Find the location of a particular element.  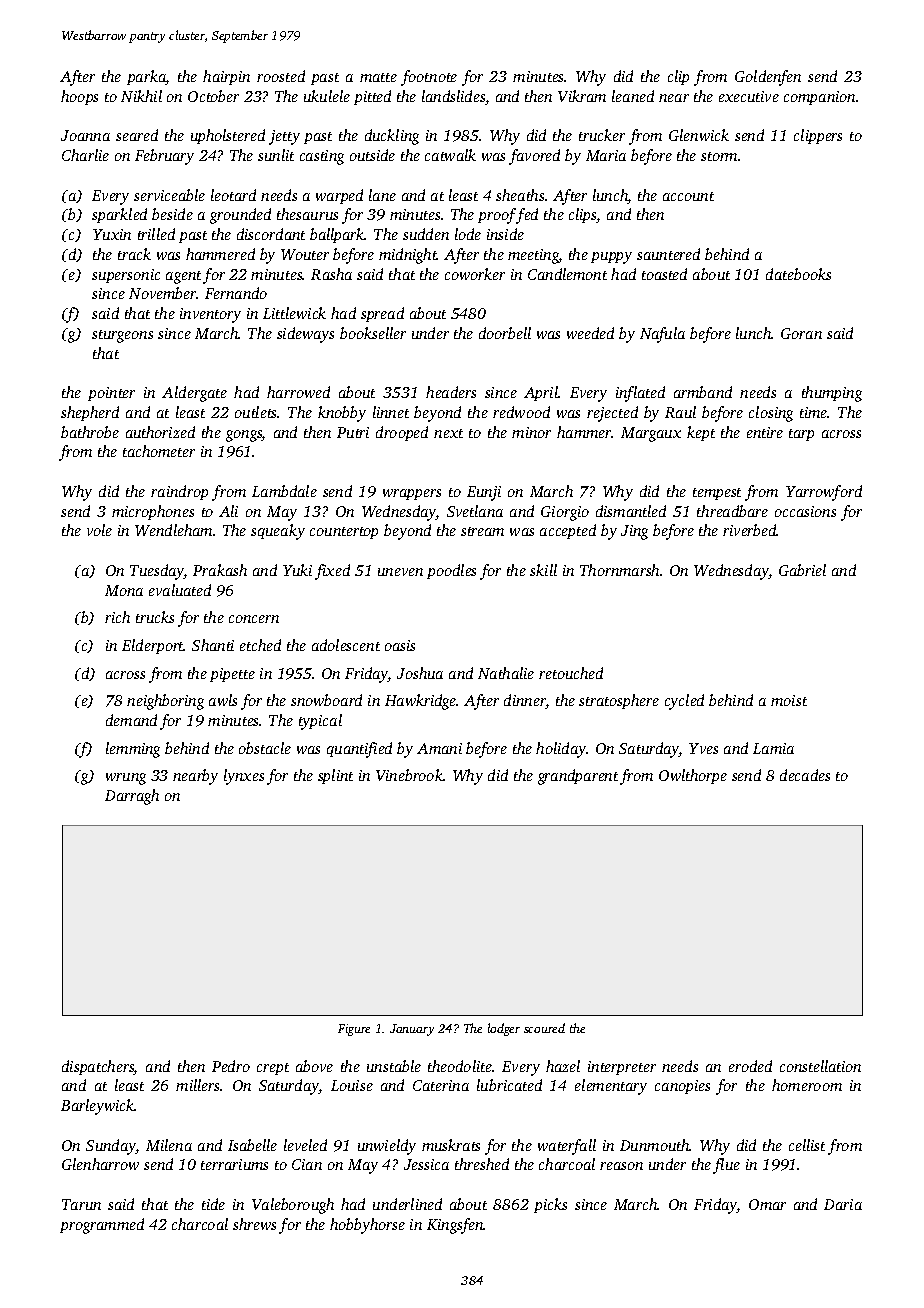

minor is located at coordinates (531, 432).
